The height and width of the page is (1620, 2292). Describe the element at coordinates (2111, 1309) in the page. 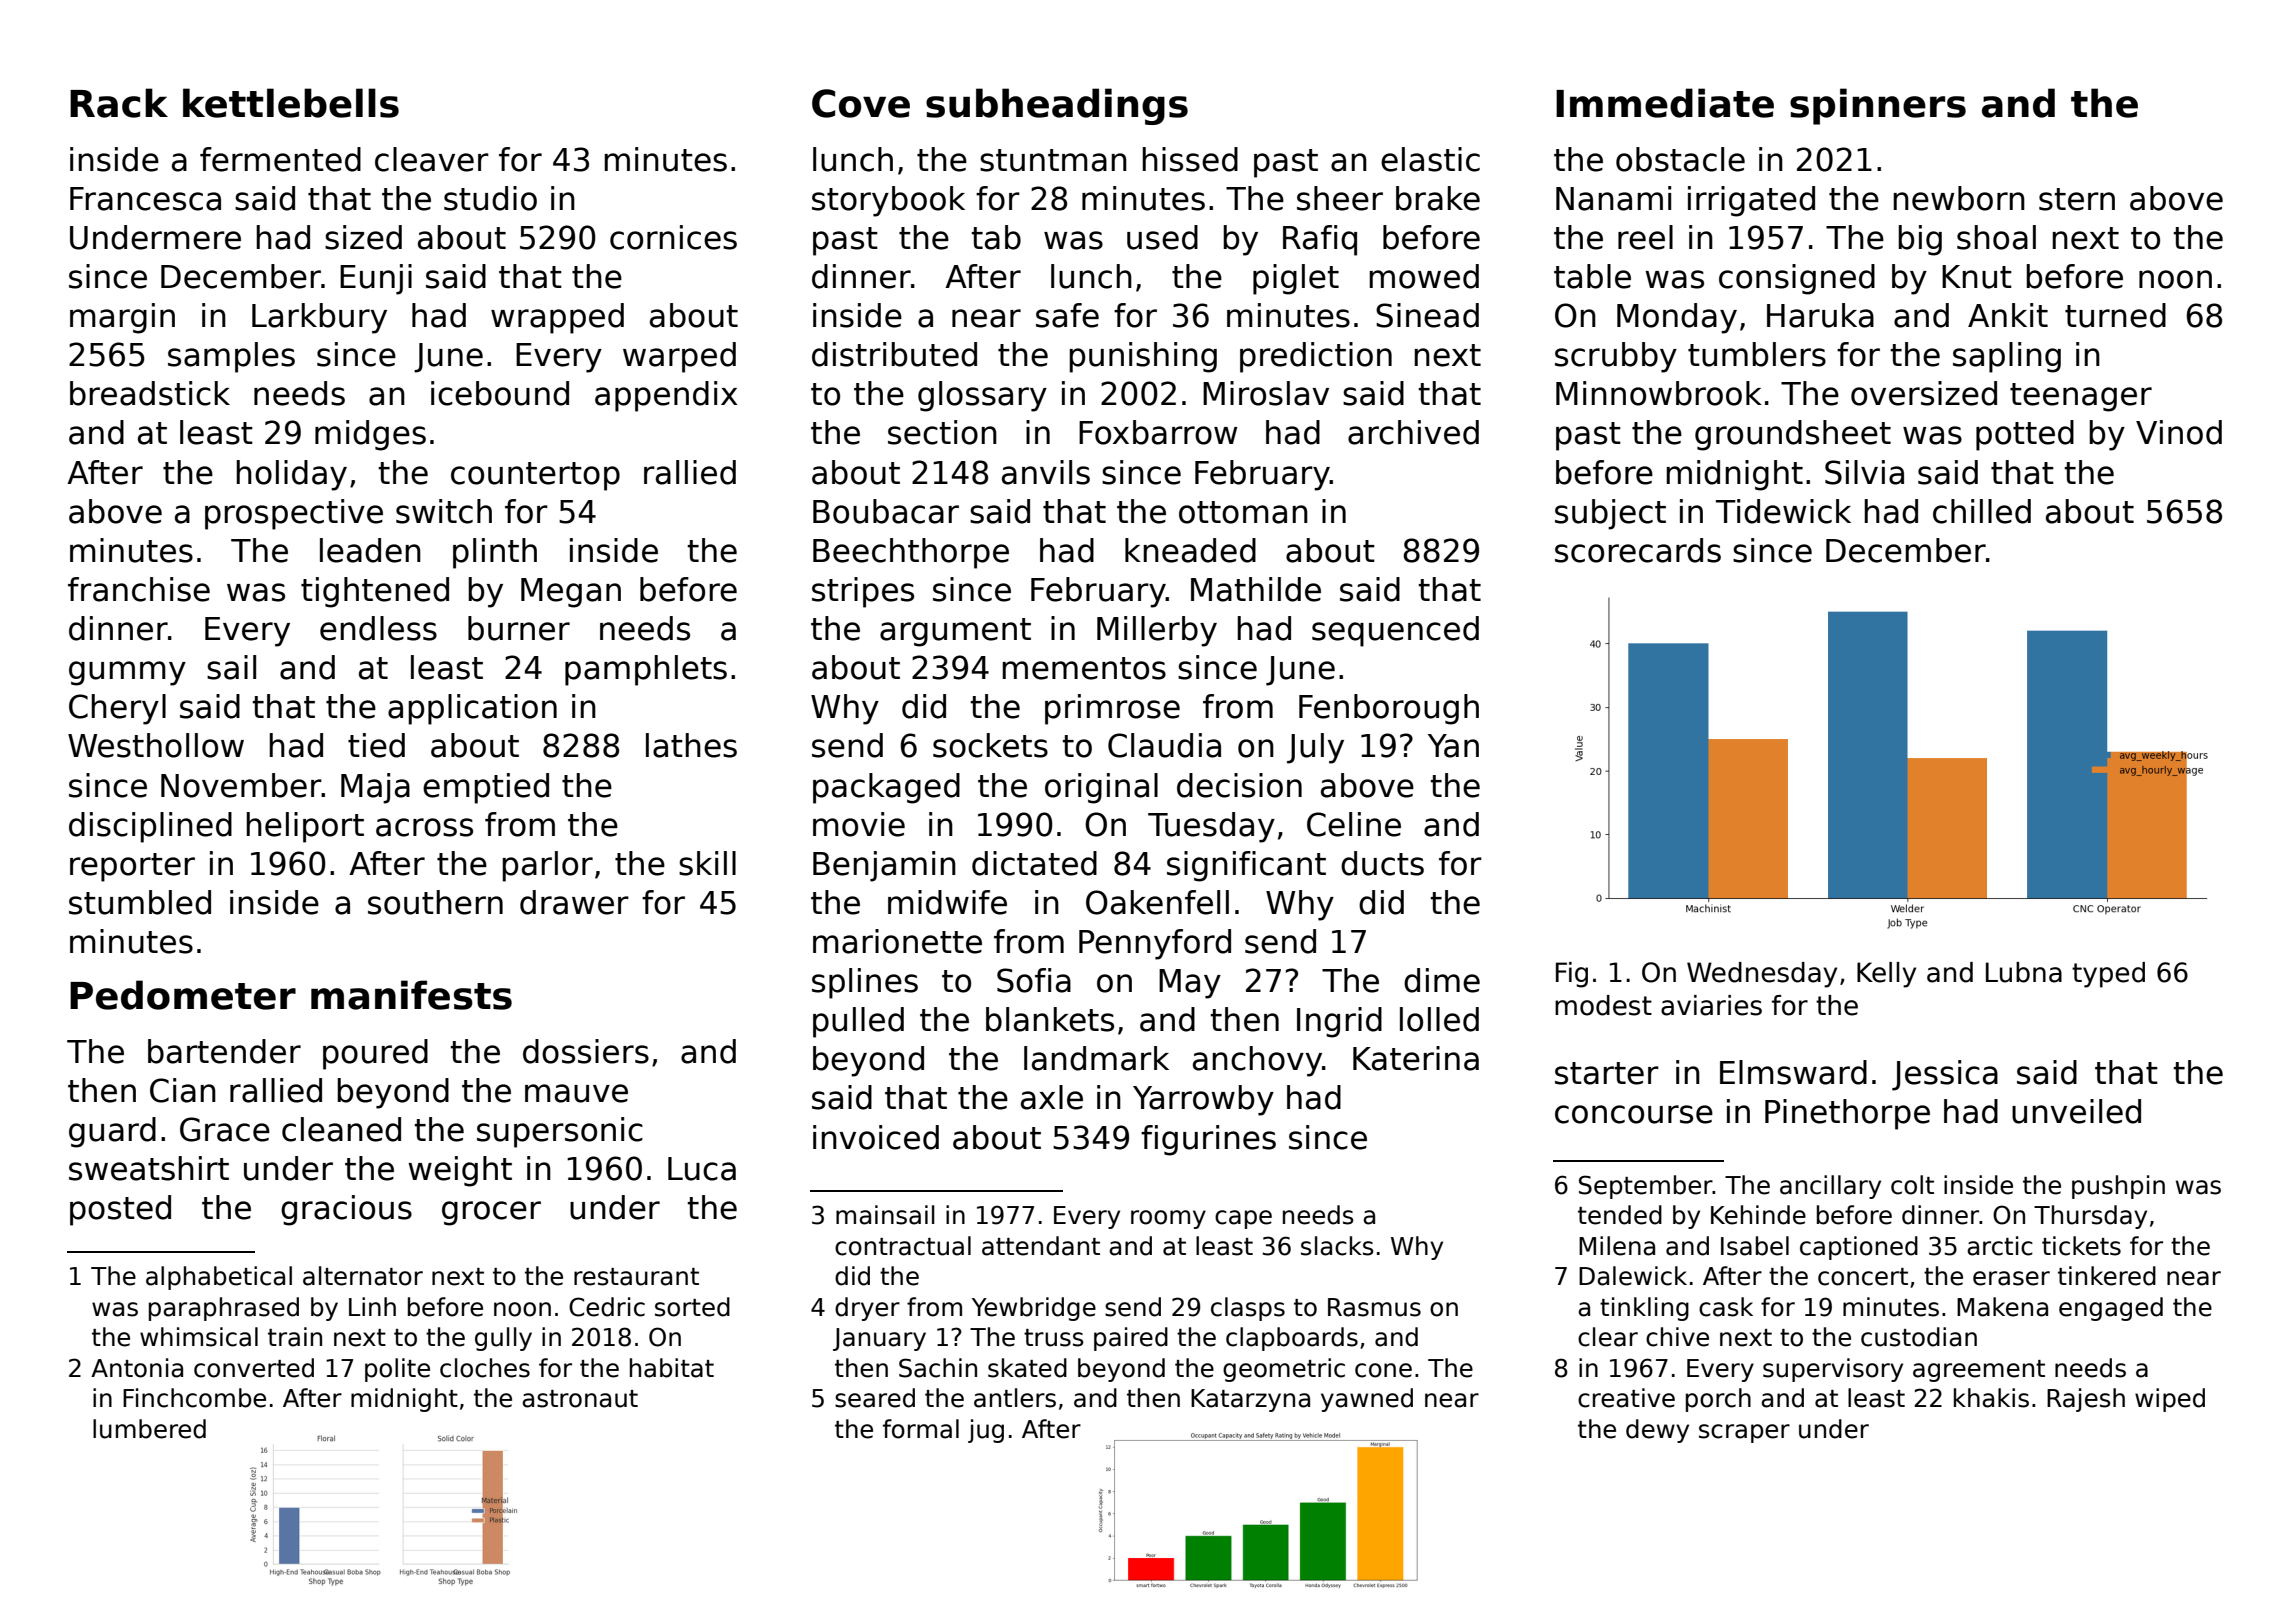

I see `engaged` at that location.
